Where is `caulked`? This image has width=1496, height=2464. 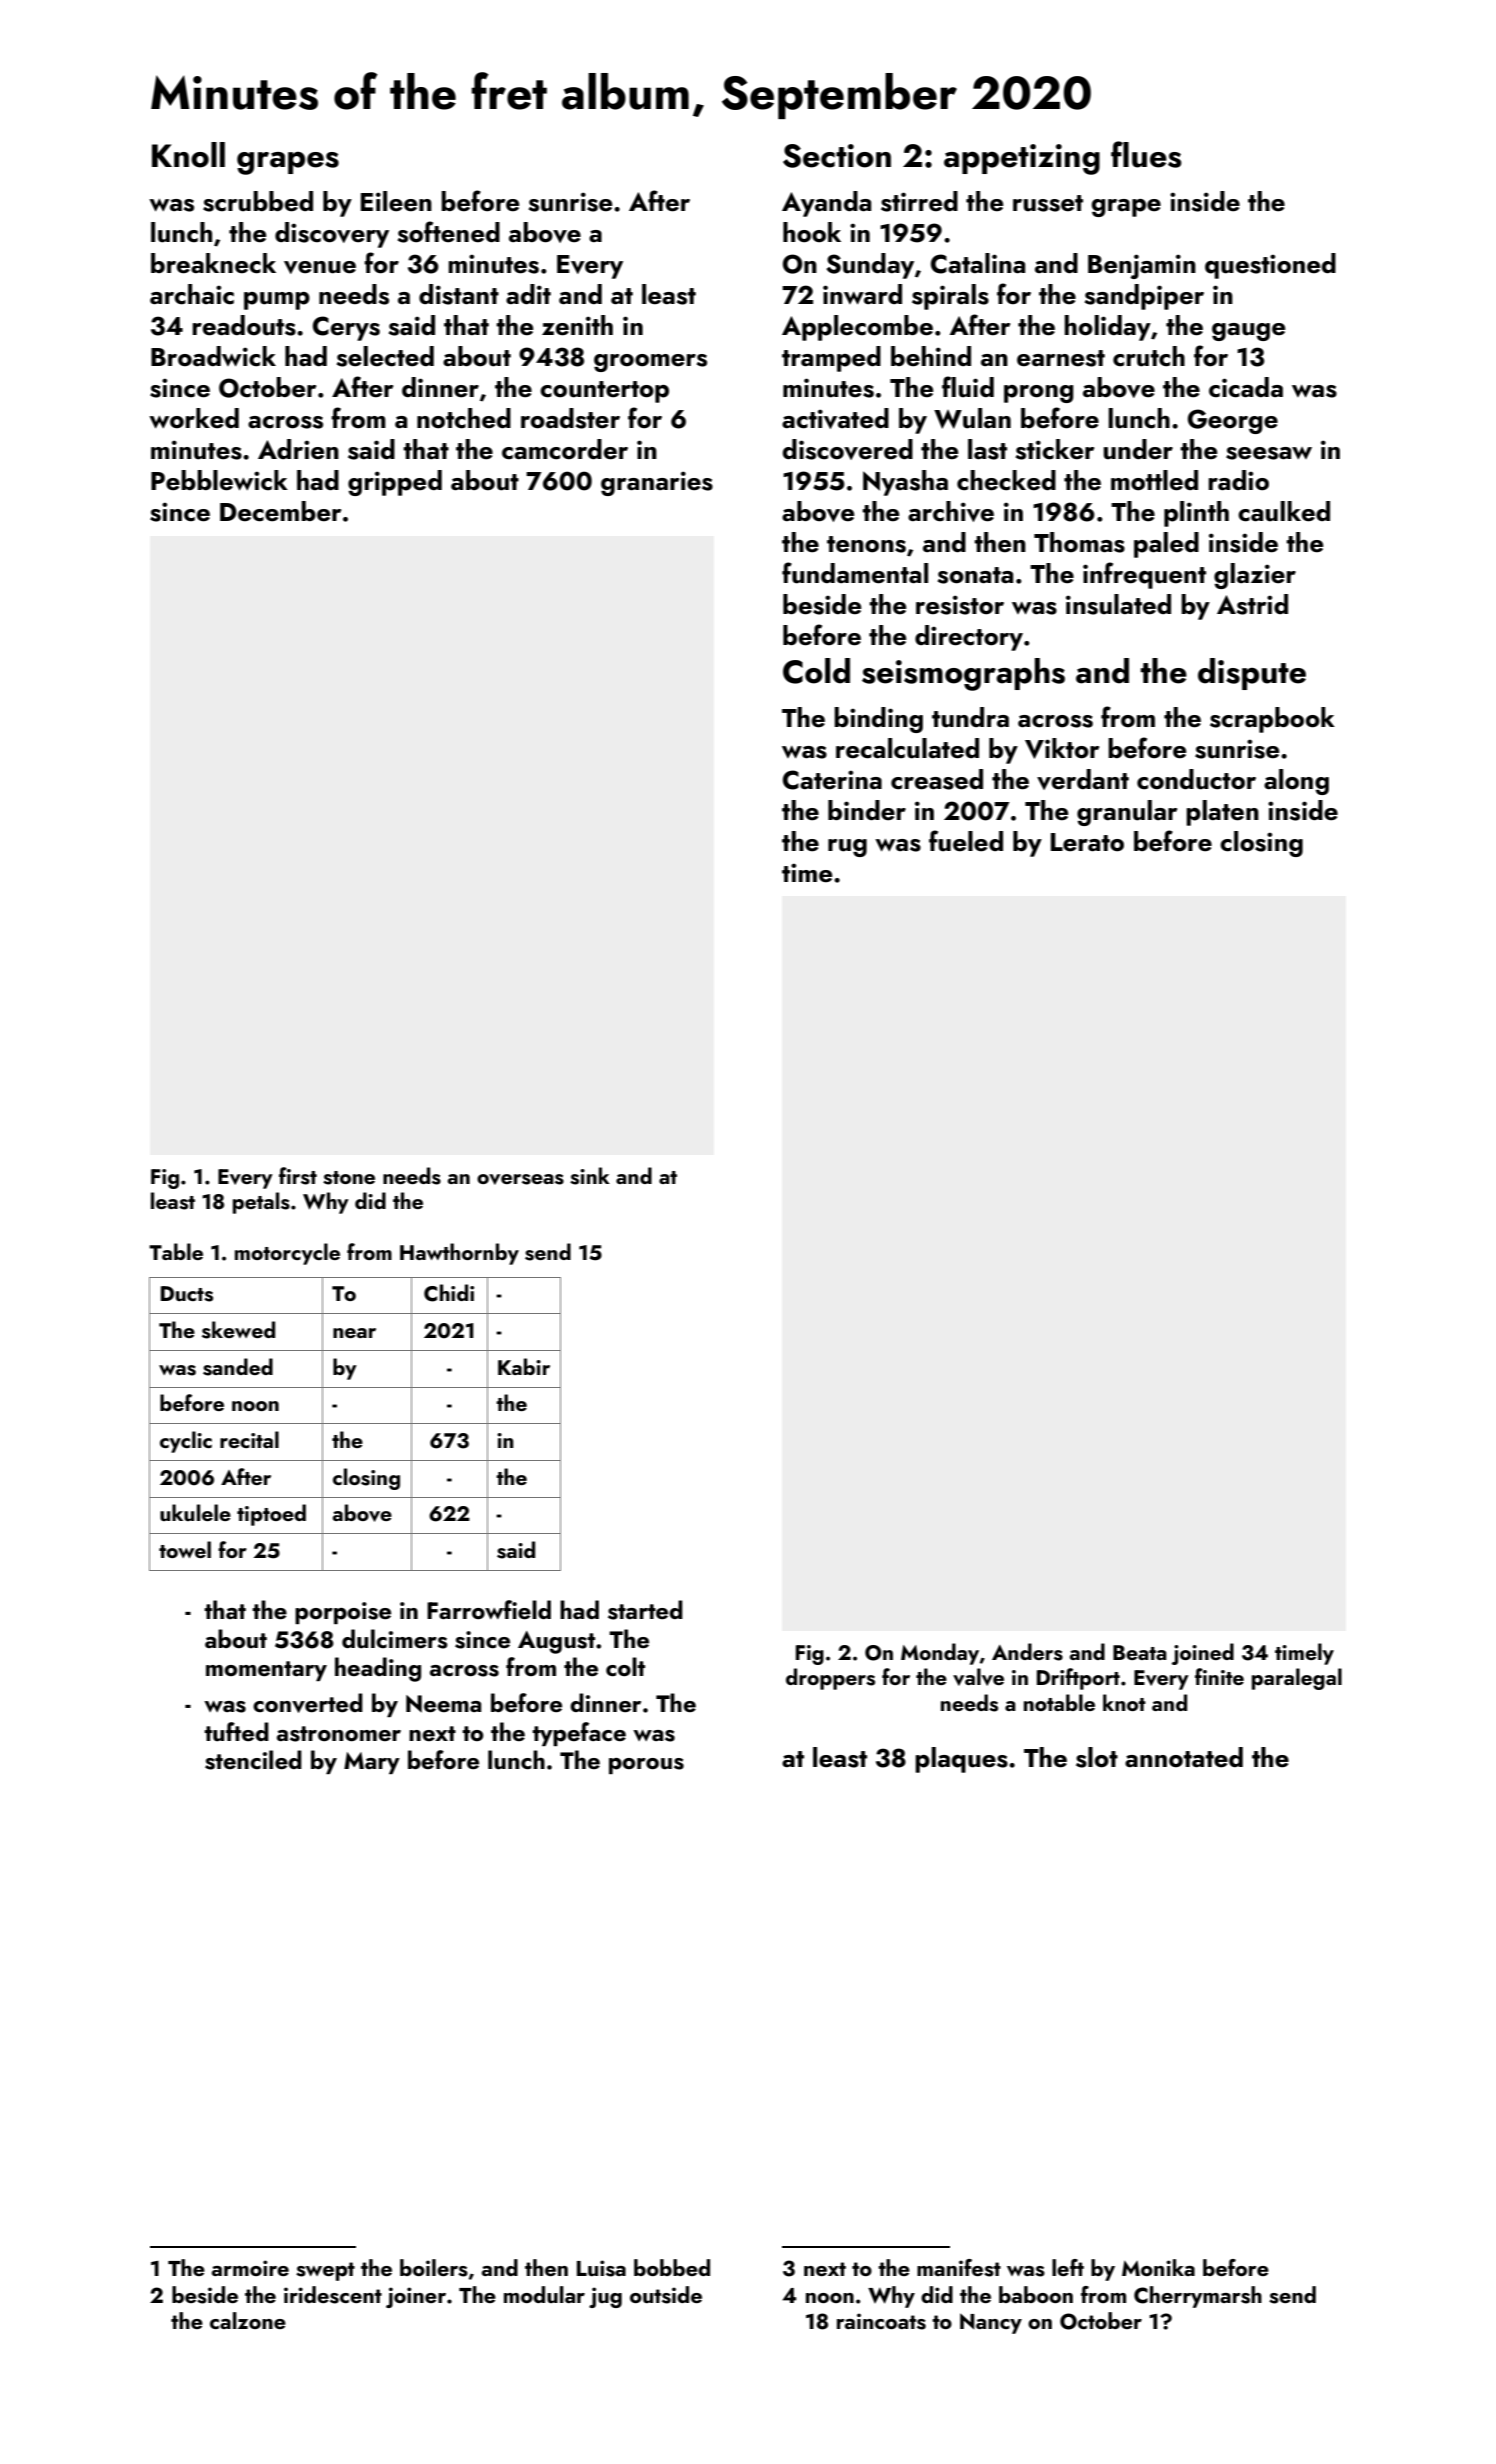 caulked is located at coordinates (1284, 511).
